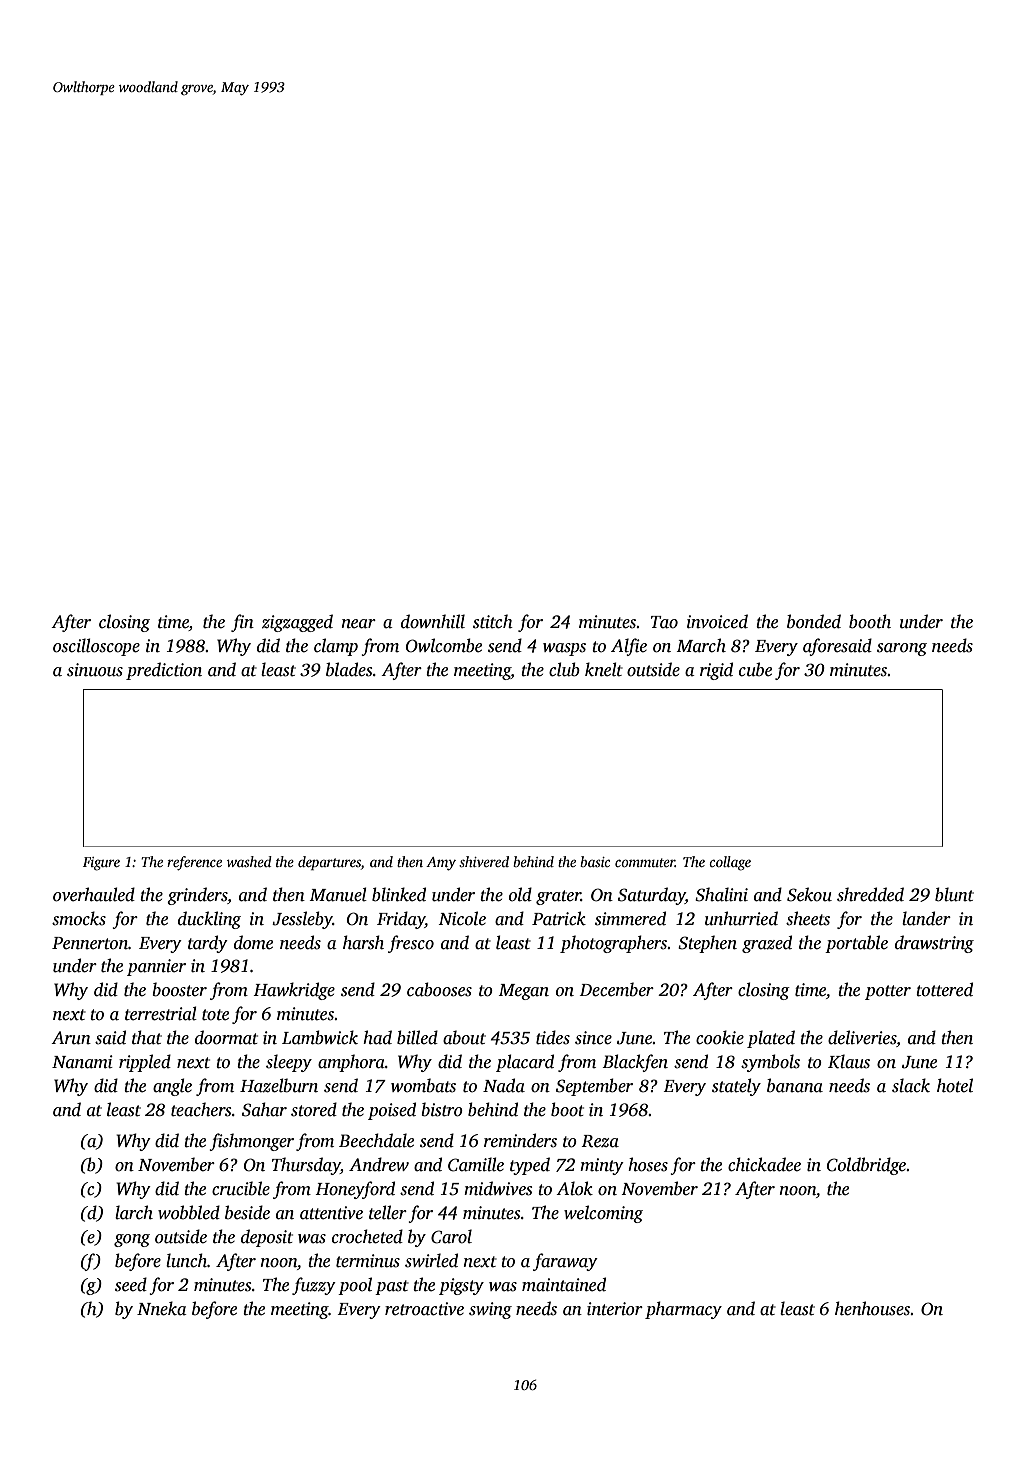 This document has height=1458, width=1026. I want to click on shivered, so click(484, 861).
